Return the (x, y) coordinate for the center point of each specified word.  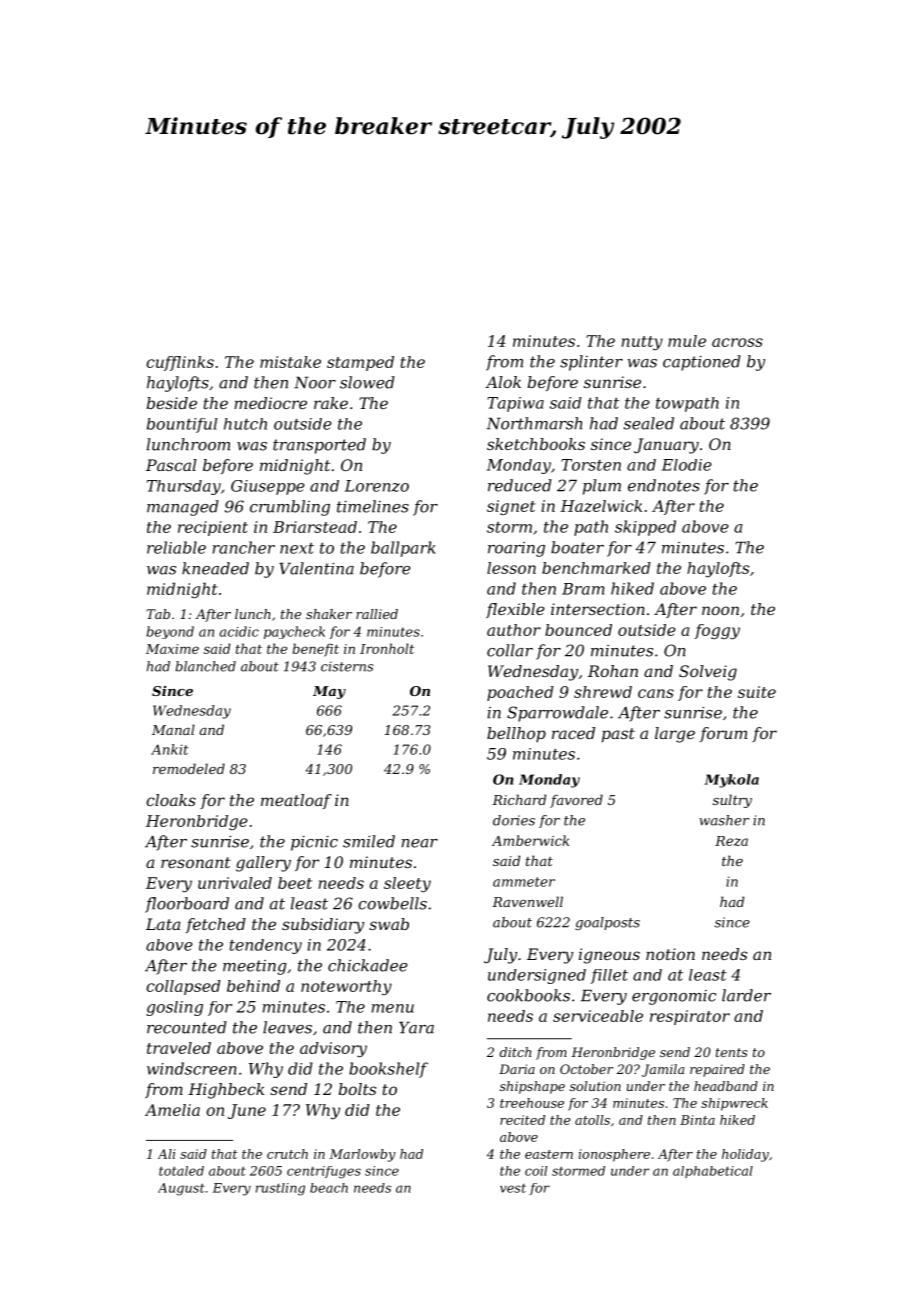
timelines (373, 506)
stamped (360, 363)
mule (687, 341)
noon (720, 610)
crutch (287, 1154)
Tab (158, 614)
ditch (515, 1052)
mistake (290, 362)
